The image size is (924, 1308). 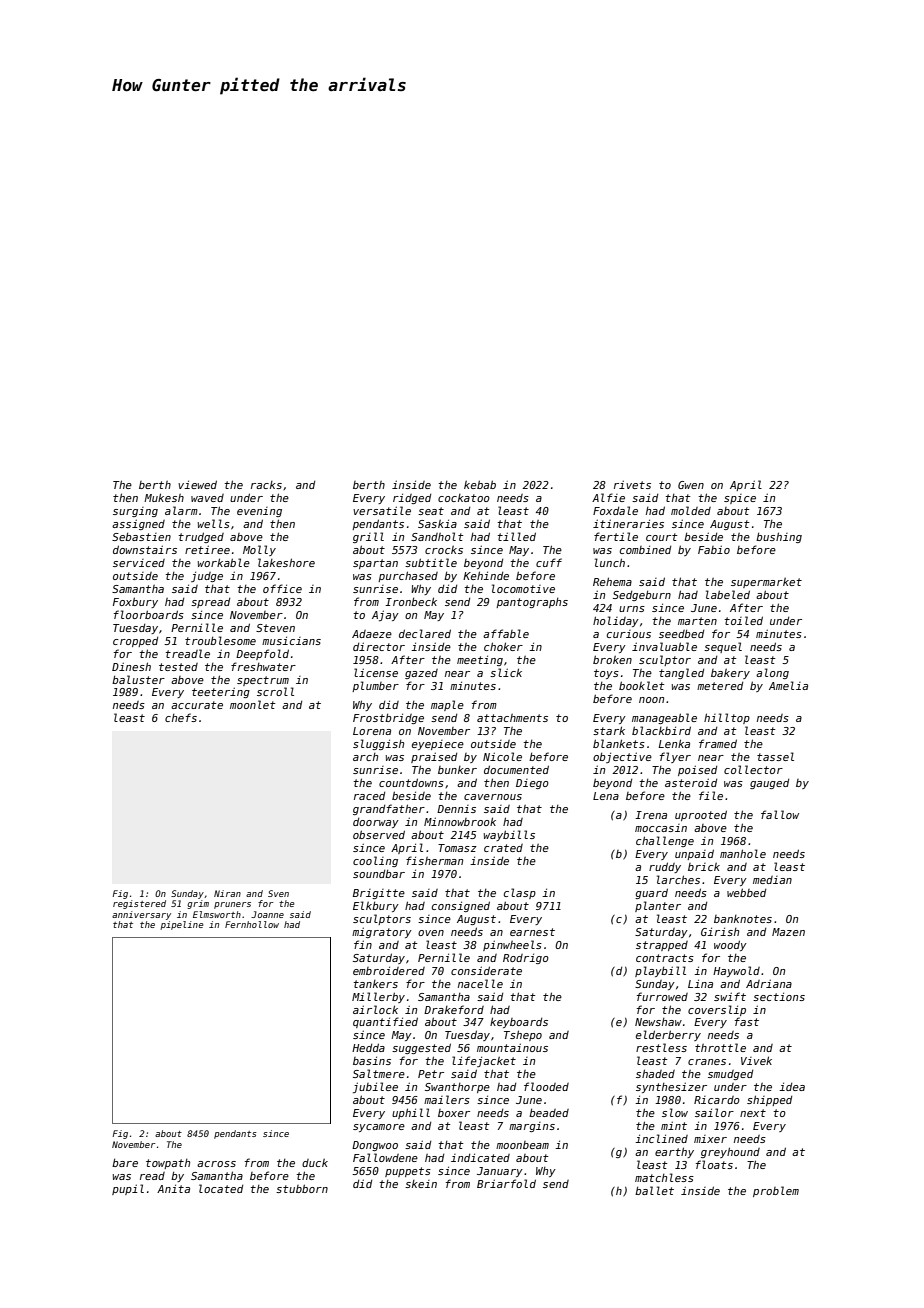 What do you see at coordinates (263, 666) in the document?
I see `freshwater` at bounding box center [263, 666].
